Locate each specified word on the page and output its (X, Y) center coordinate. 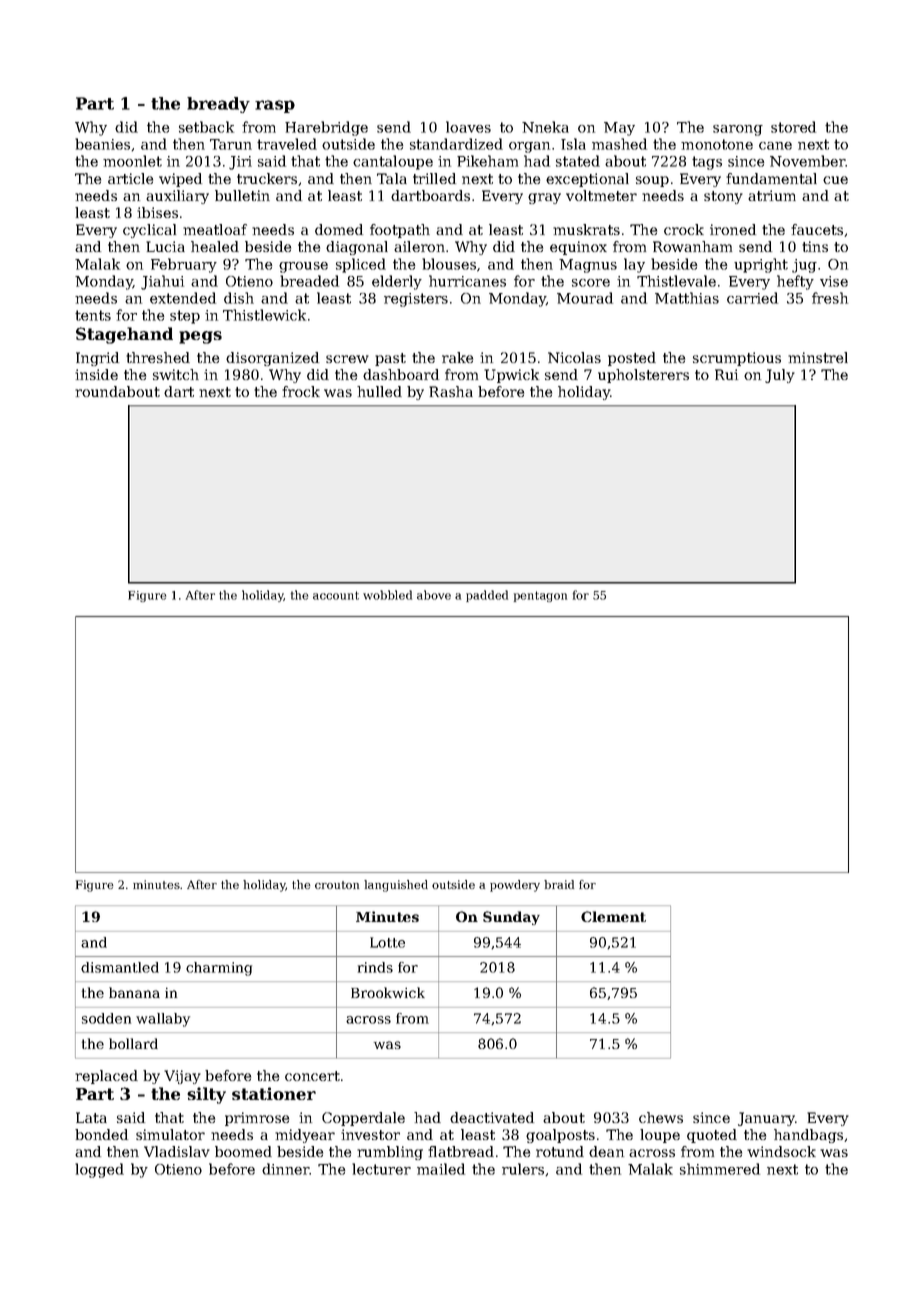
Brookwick (388, 992)
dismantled (120, 967)
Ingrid (97, 359)
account (336, 595)
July (780, 376)
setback (206, 127)
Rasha (451, 391)
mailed (441, 1169)
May (619, 129)
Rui (726, 374)
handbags (808, 1136)
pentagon (540, 596)
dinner (286, 1169)
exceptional (587, 180)
